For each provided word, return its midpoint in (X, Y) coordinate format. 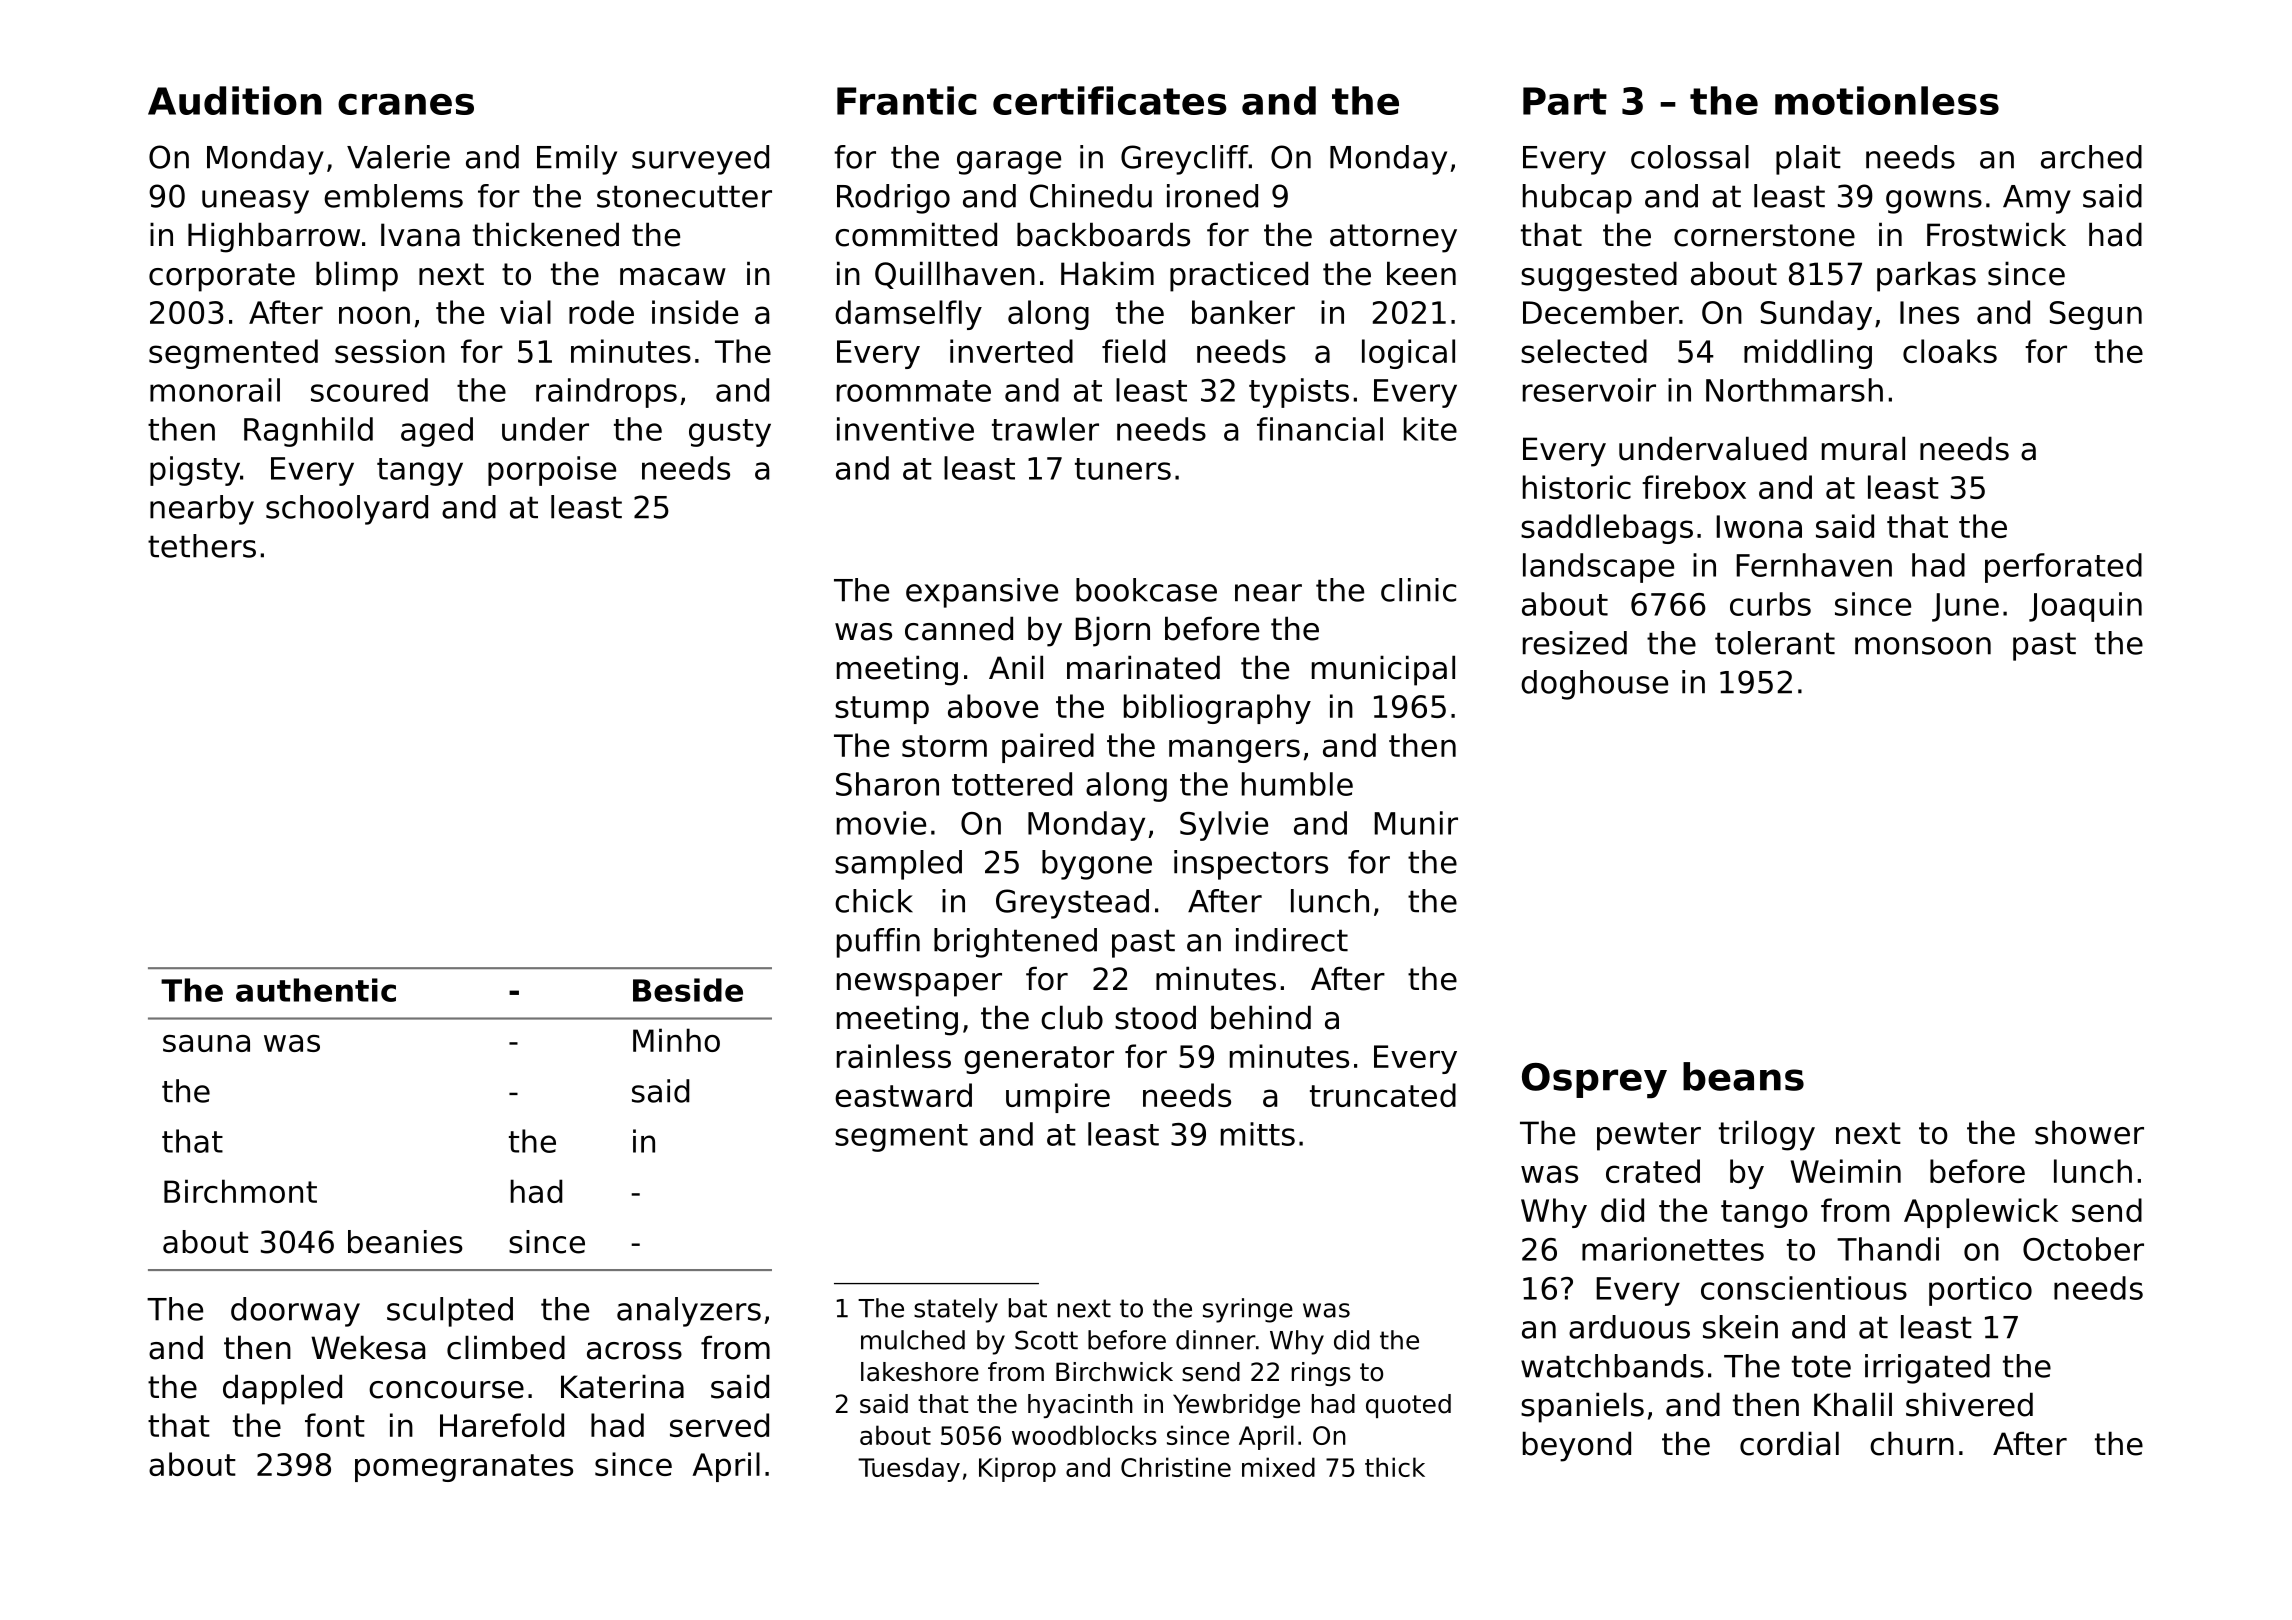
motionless (1887, 100)
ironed (1212, 196)
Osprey (1594, 1080)
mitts (1258, 1134)
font (335, 1425)
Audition (234, 100)
